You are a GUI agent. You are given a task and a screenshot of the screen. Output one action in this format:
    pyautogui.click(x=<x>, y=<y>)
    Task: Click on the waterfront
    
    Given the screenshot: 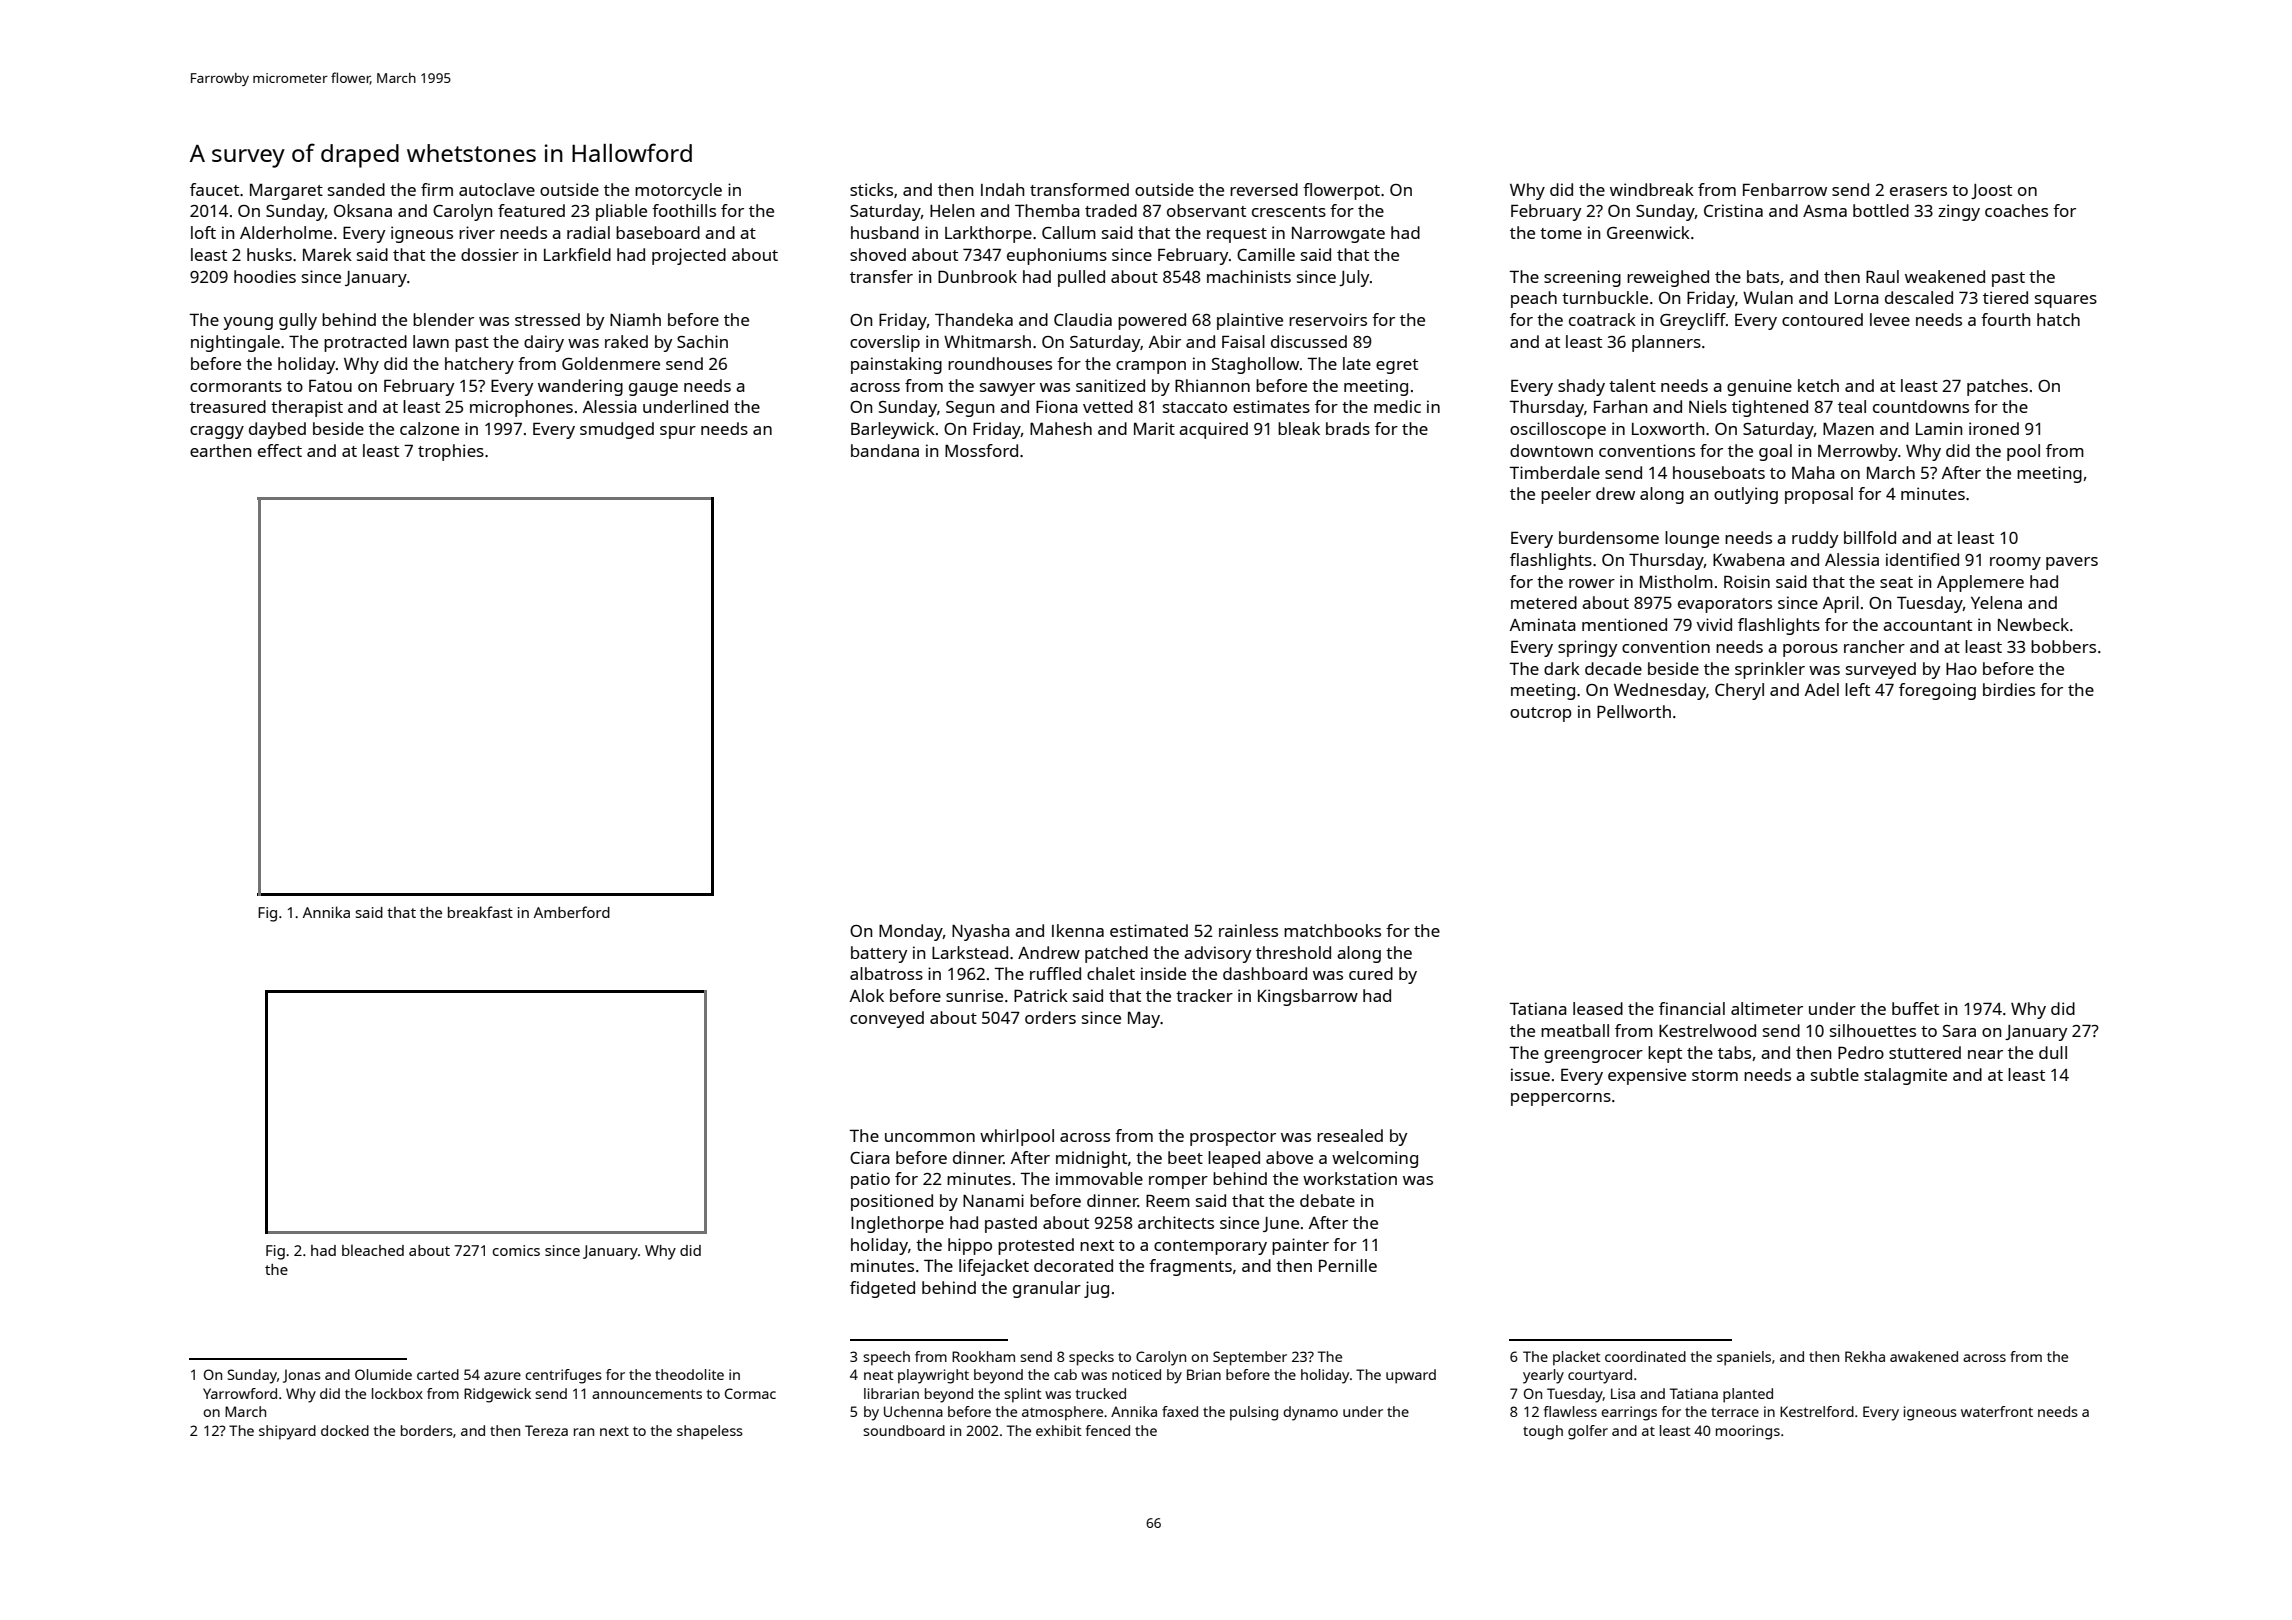 What is the action you would take?
    pyautogui.click(x=1997, y=1411)
